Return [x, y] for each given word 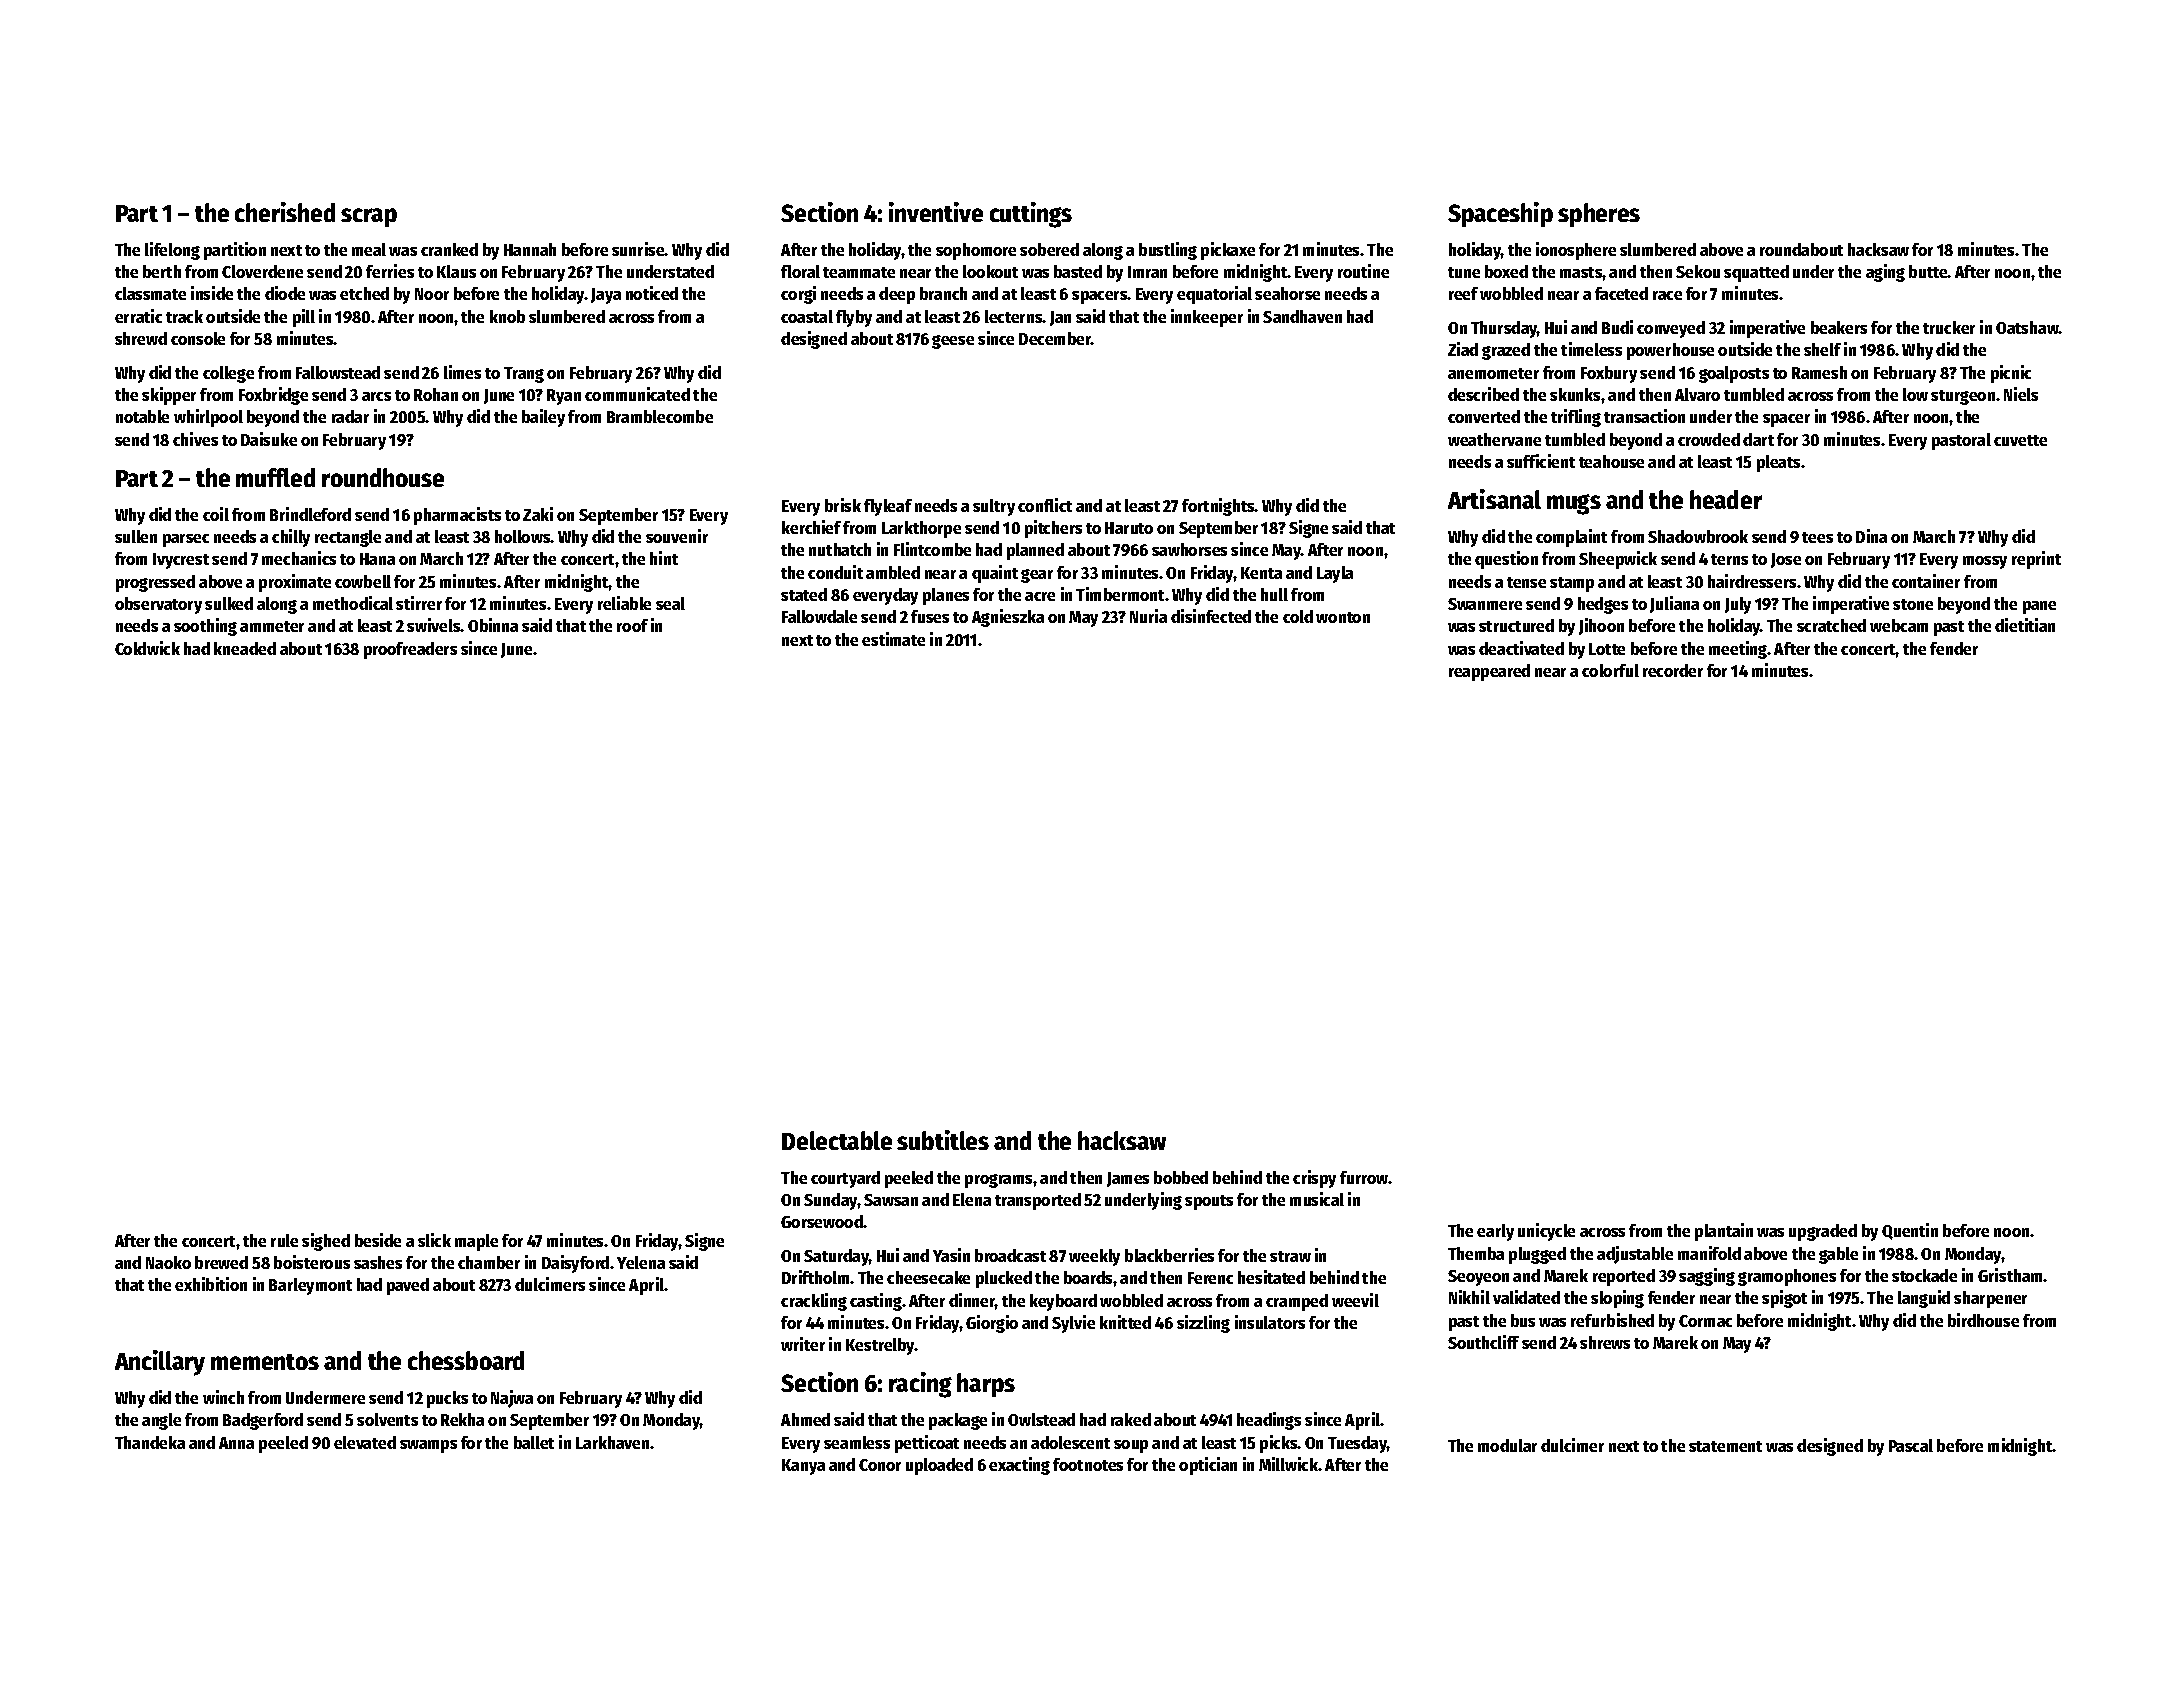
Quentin [1910, 1231]
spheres [1599, 215]
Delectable [837, 1140]
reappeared [1489, 672]
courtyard [845, 1179]
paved [408, 1286]
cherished [285, 212]
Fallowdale [819, 616]
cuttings [1031, 215]
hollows [523, 536]
